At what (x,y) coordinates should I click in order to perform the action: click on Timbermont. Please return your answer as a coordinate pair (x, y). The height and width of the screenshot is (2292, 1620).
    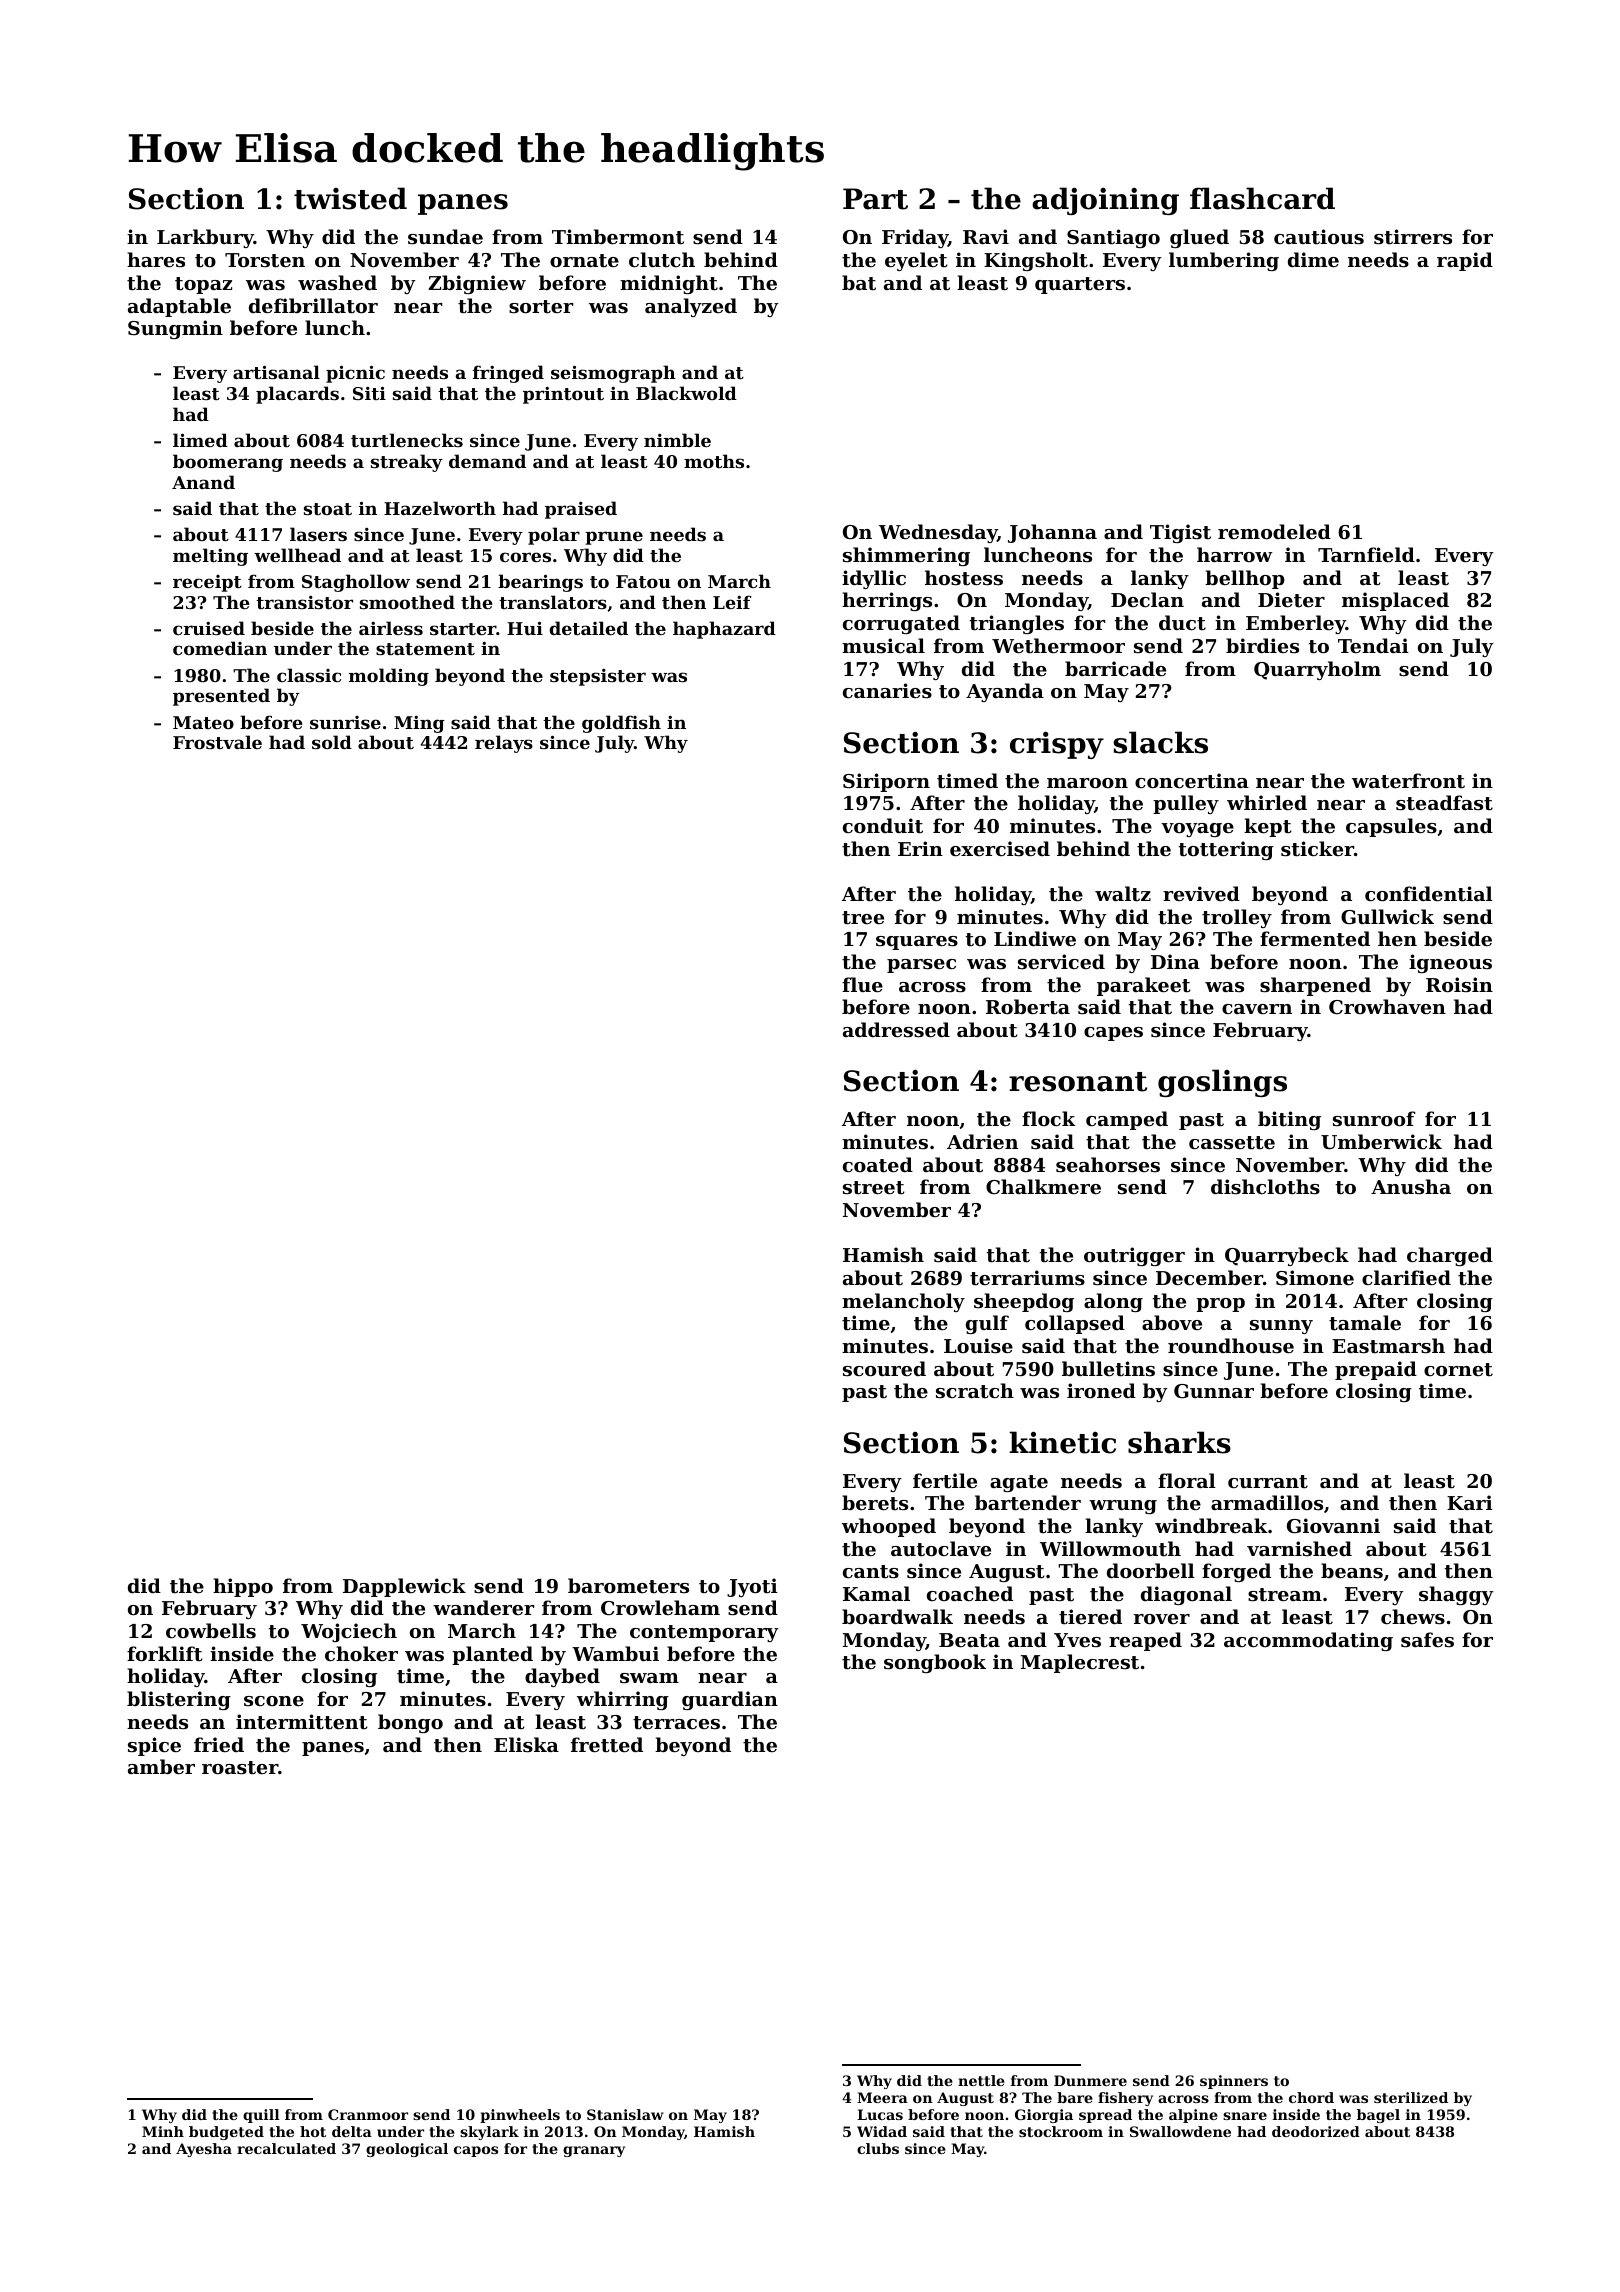
    Looking at the image, I should click on (618, 237).
